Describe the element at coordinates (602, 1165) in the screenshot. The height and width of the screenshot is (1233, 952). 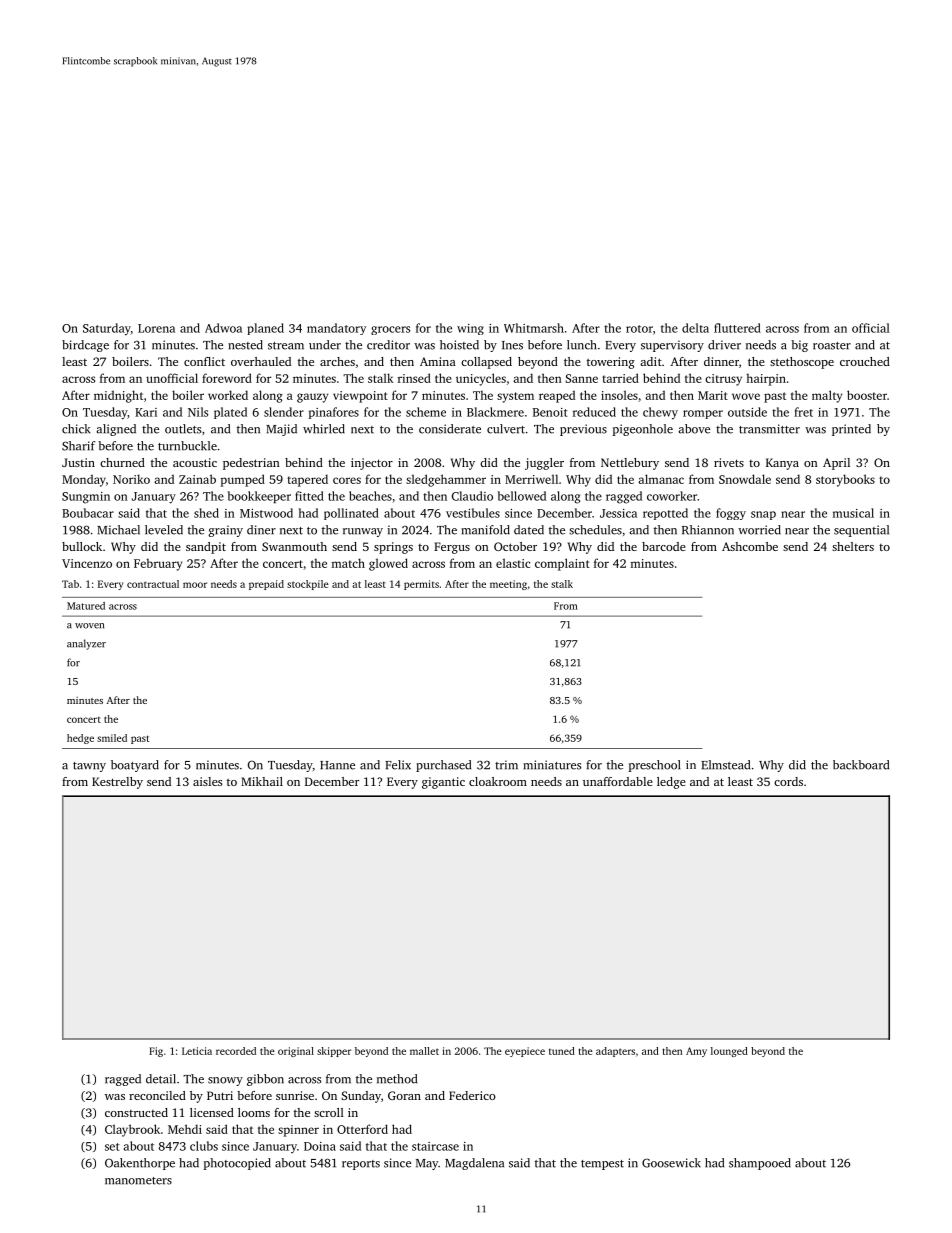
I see `tempest` at that location.
